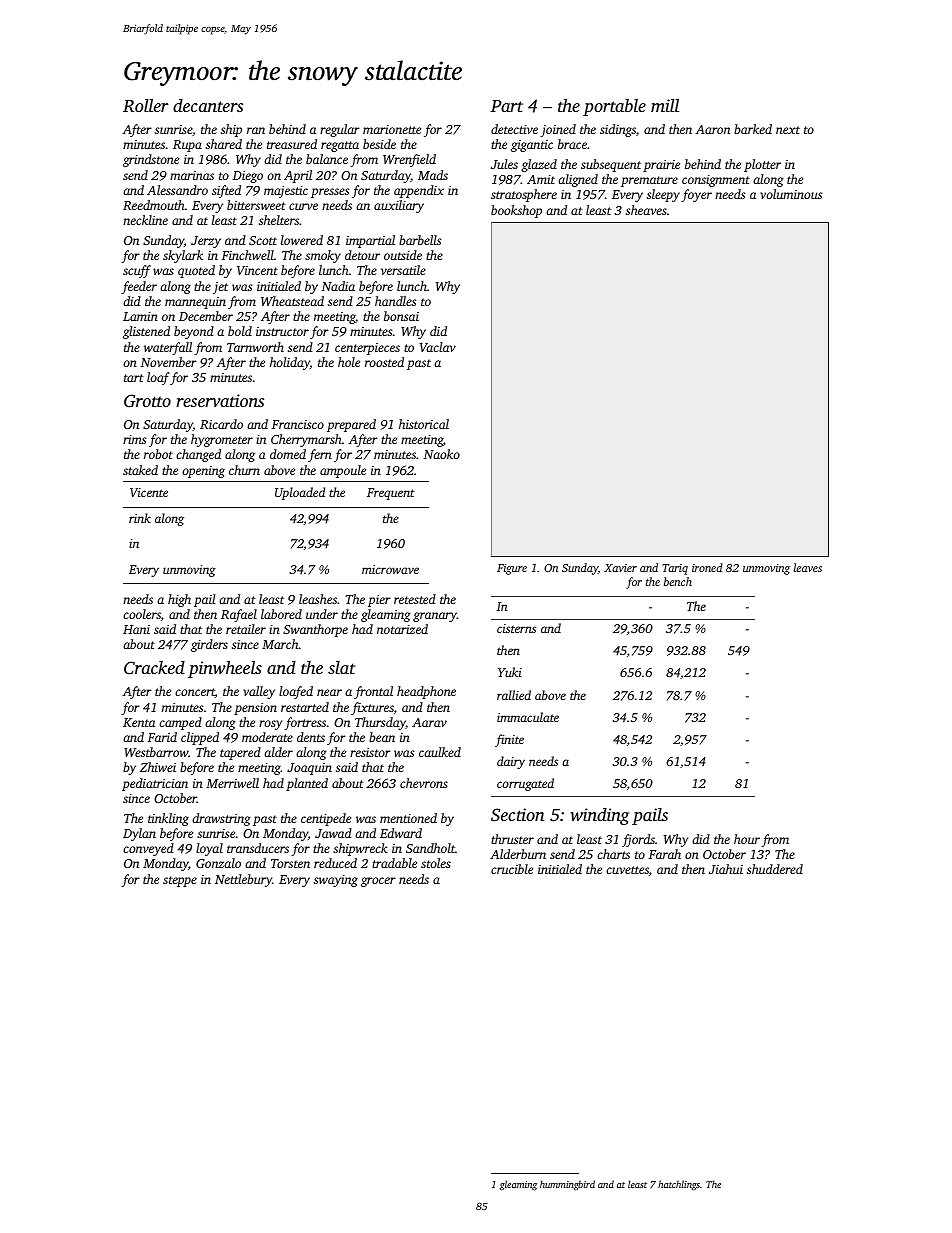  I want to click on Nettlebury, so click(243, 880).
